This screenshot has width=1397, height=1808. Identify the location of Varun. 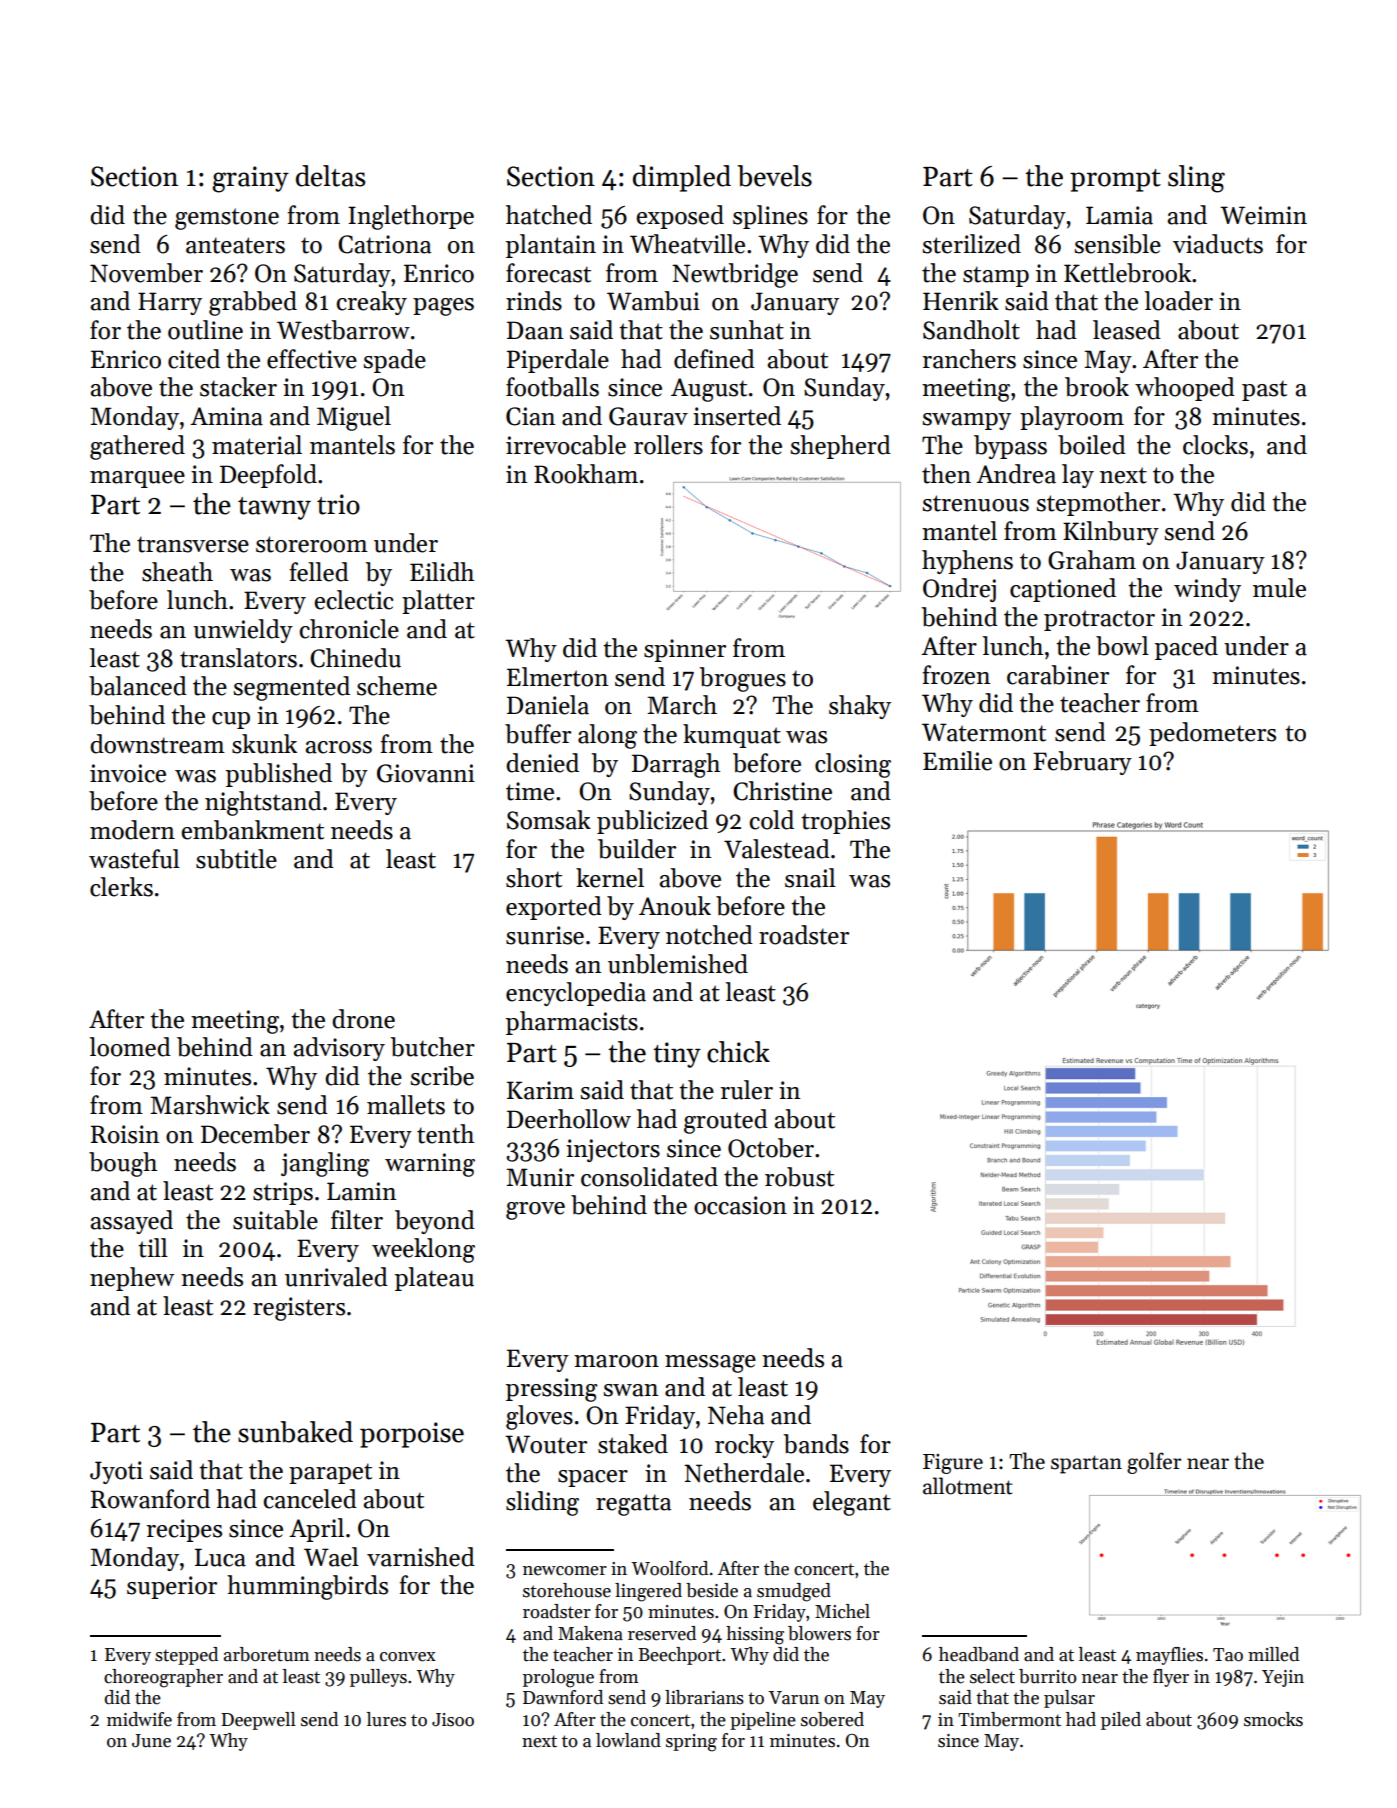
(793, 1698).
